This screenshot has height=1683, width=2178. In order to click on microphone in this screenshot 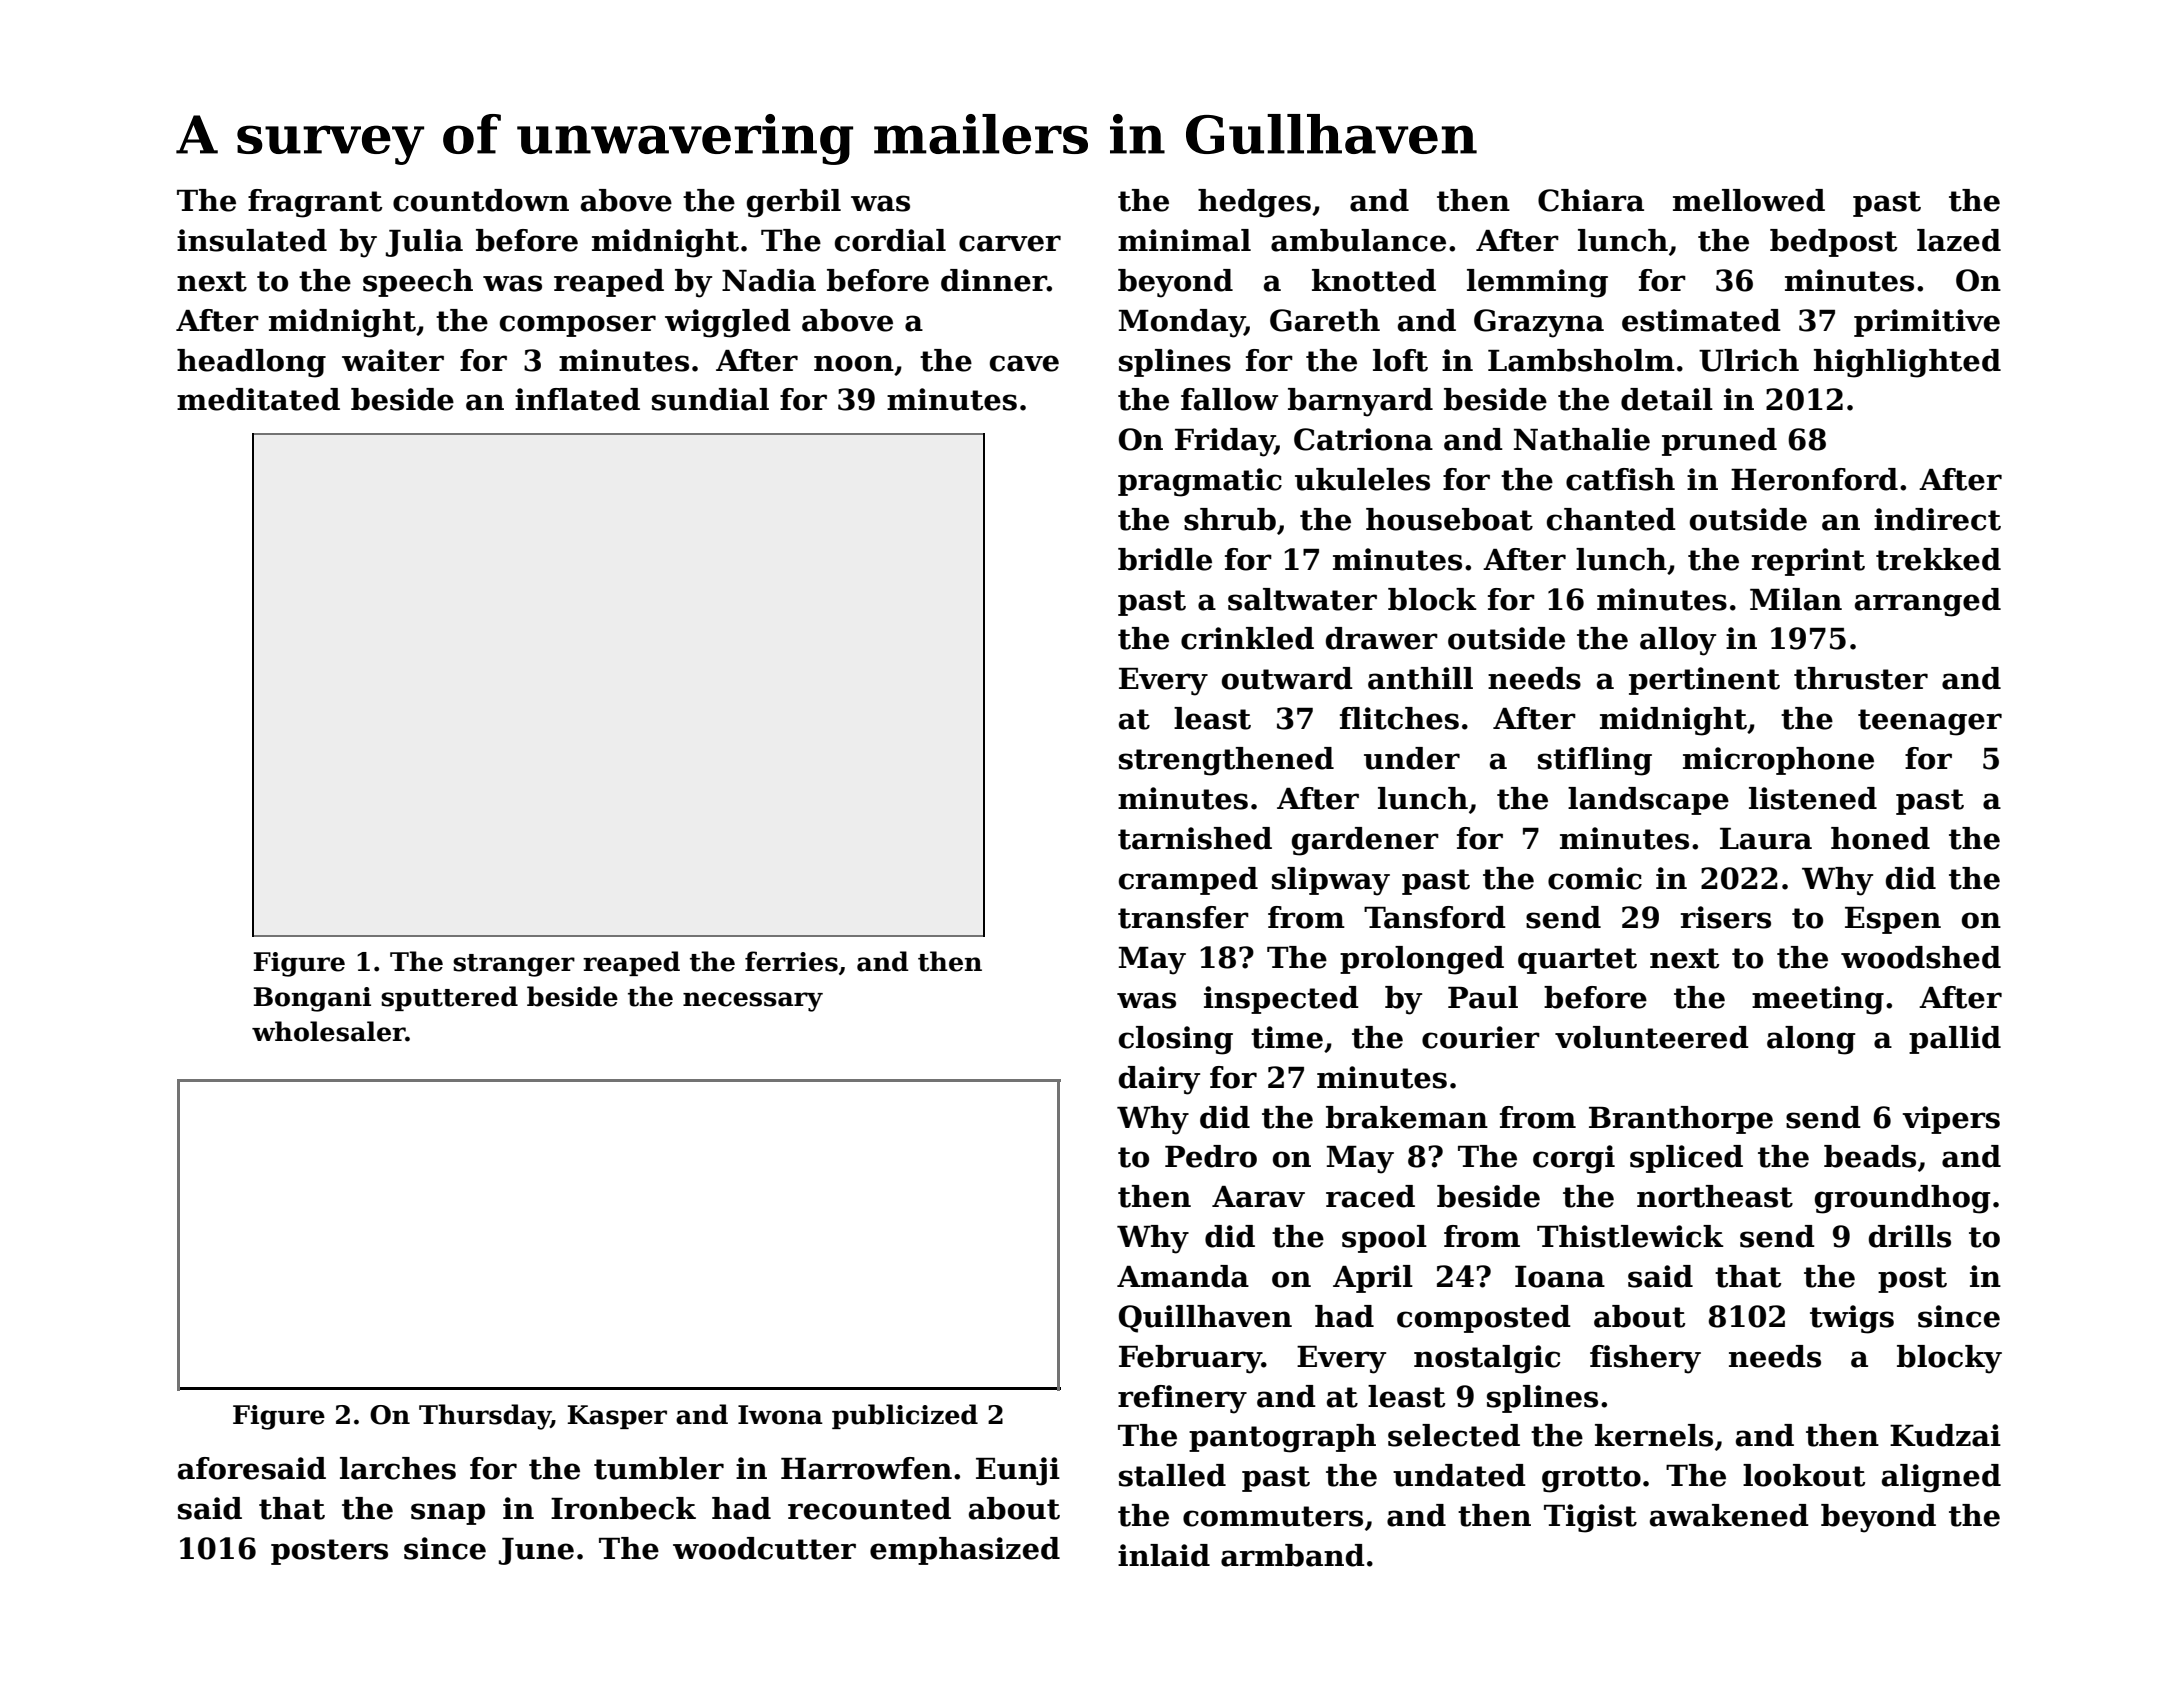, I will do `click(1778, 761)`.
